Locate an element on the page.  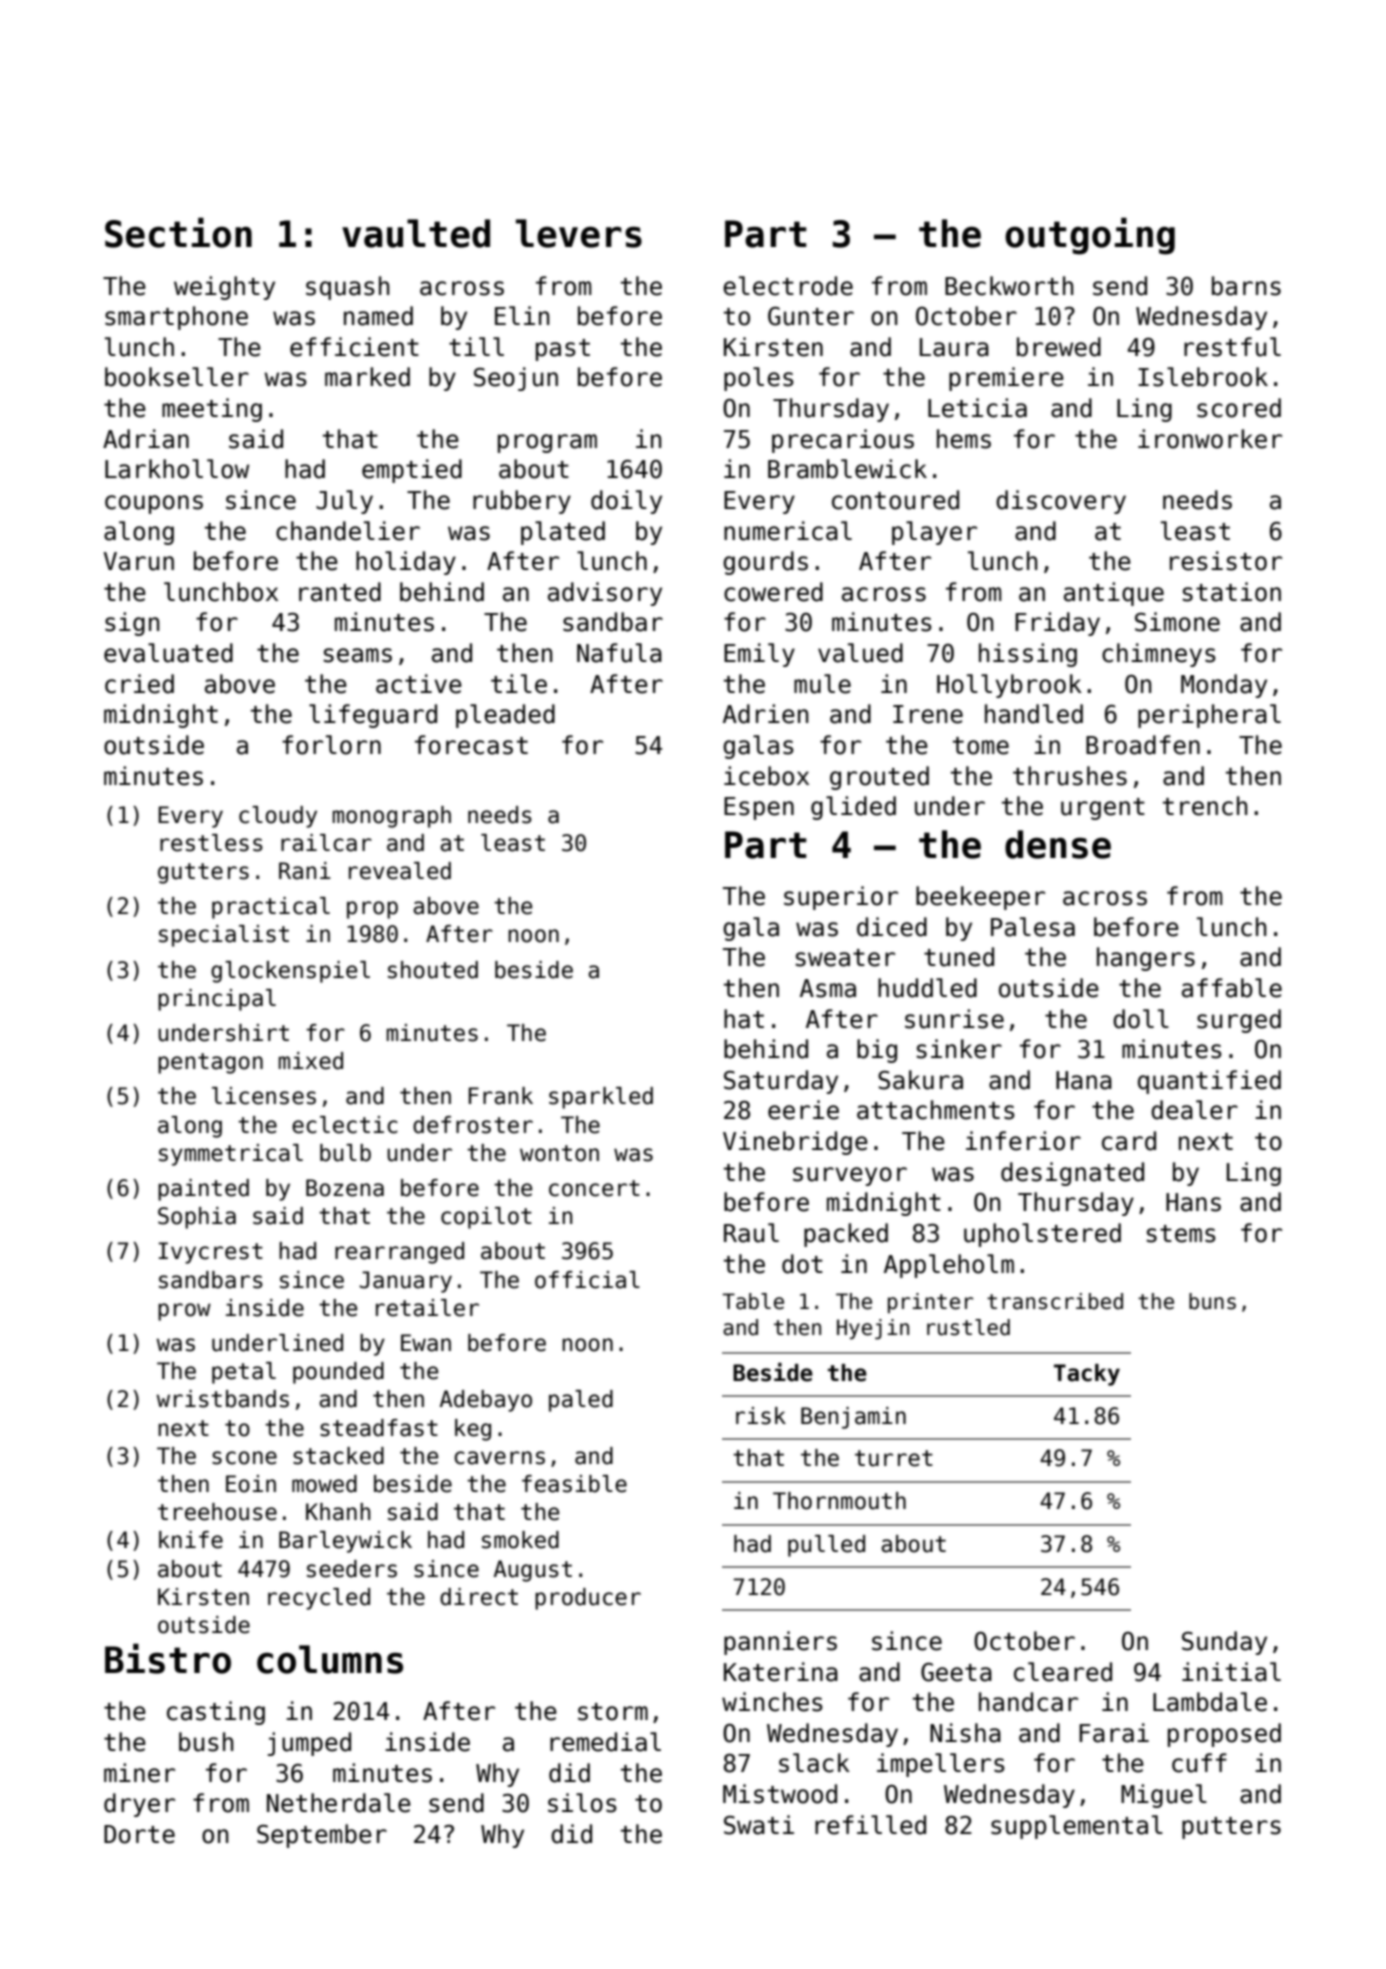
forlorn is located at coordinates (331, 745).
